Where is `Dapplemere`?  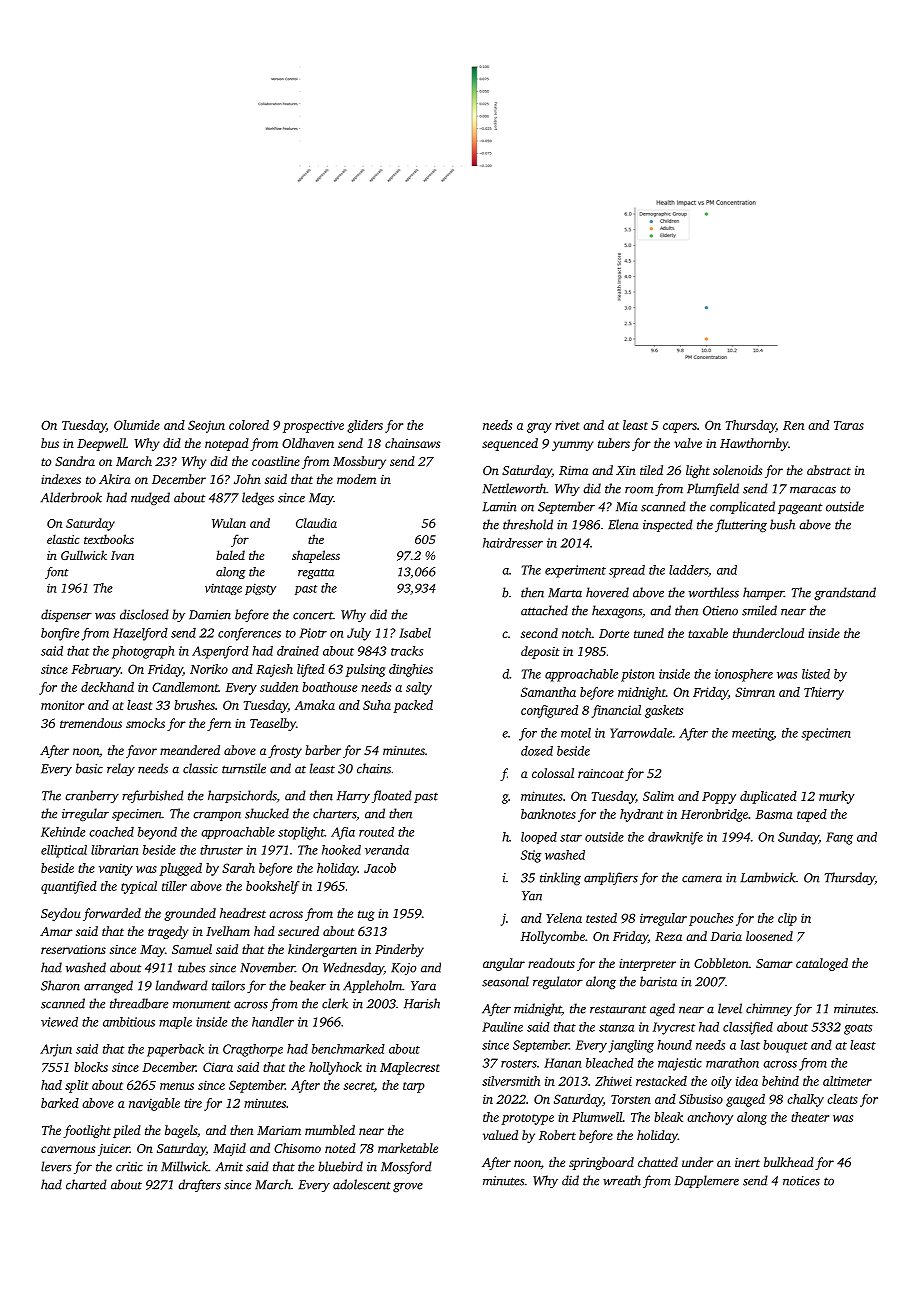 Dapplemere is located at coordinates (707, 1181).
